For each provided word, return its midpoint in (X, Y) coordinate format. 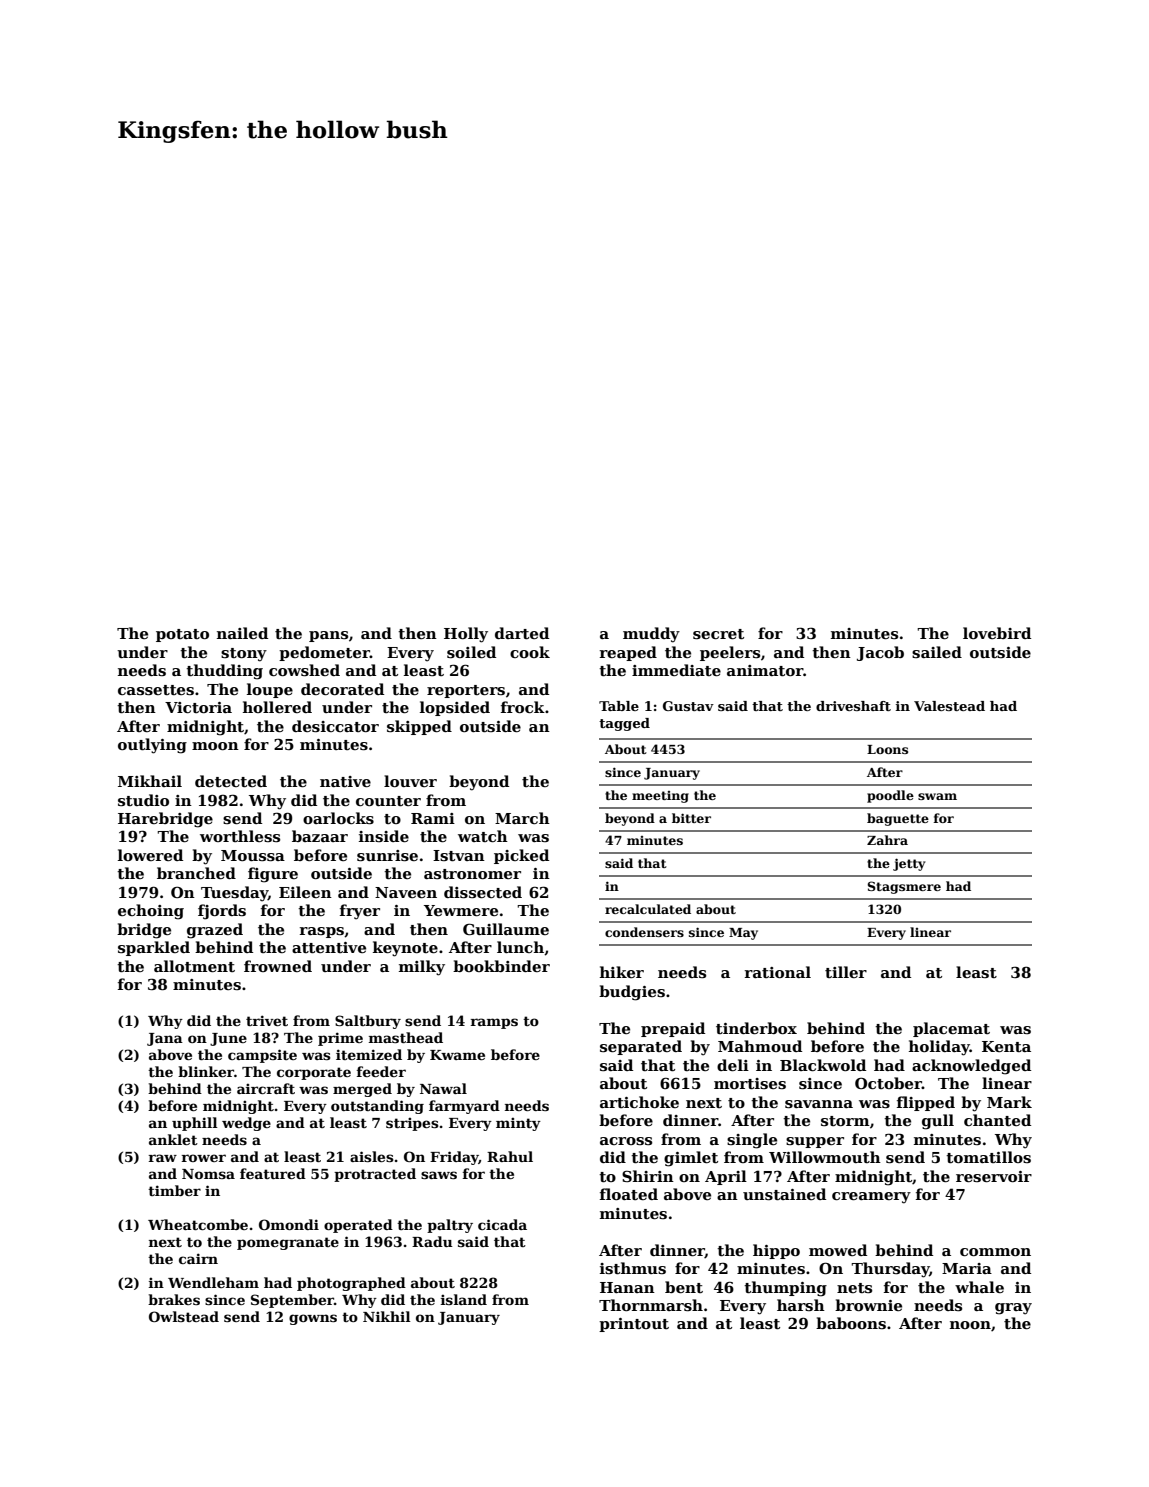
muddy (651, 635)
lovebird (997, 633)
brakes (174, 1299)
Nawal (443, 1088)
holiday (939, 1048)
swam (937, 796)
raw (163, 1158)
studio (143, 800)
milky (422, 968)
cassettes (156, 690)
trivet (267, 1020)
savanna (819, 1104)
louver (410, 781)
